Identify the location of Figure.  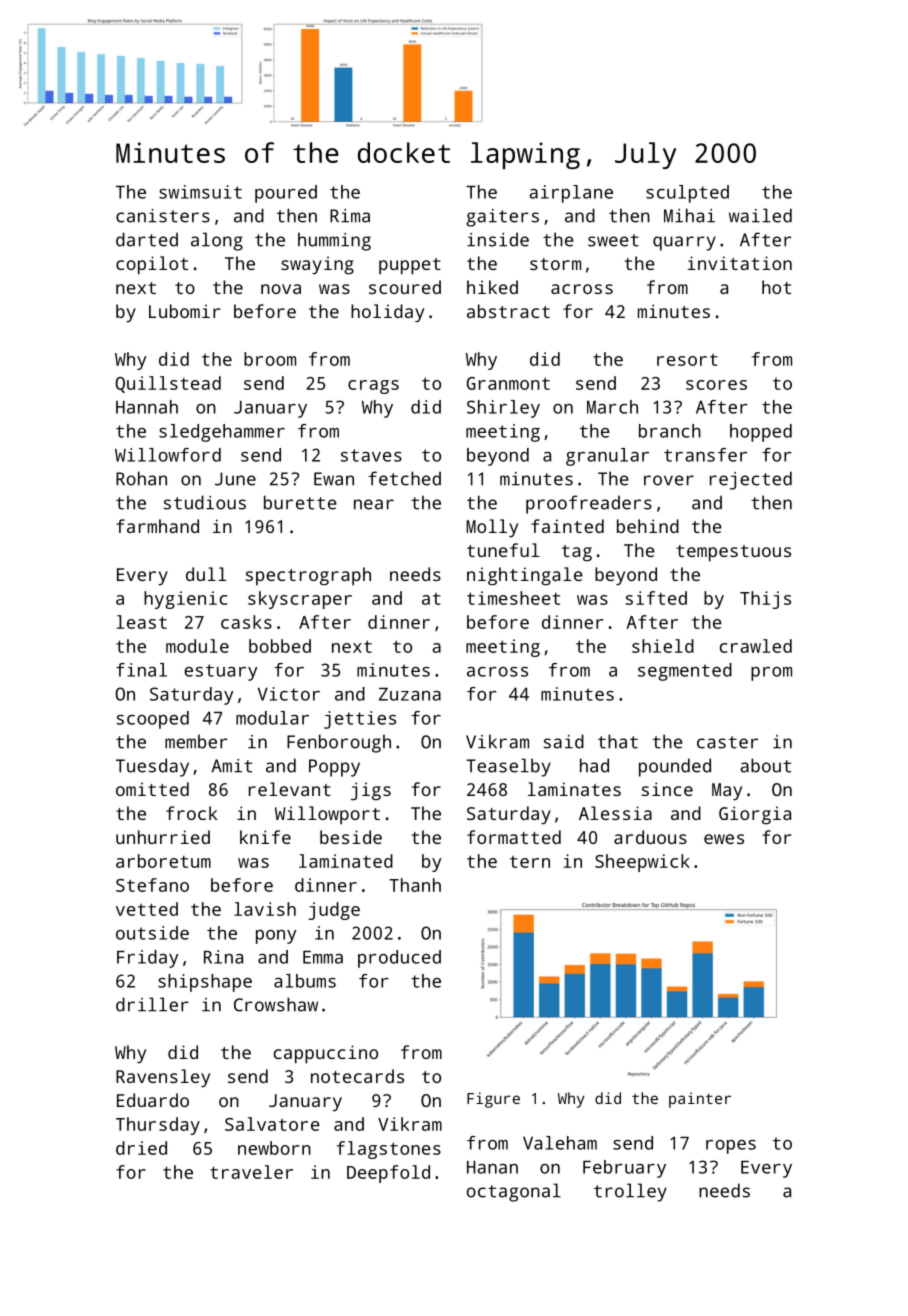
(493, 1100).
